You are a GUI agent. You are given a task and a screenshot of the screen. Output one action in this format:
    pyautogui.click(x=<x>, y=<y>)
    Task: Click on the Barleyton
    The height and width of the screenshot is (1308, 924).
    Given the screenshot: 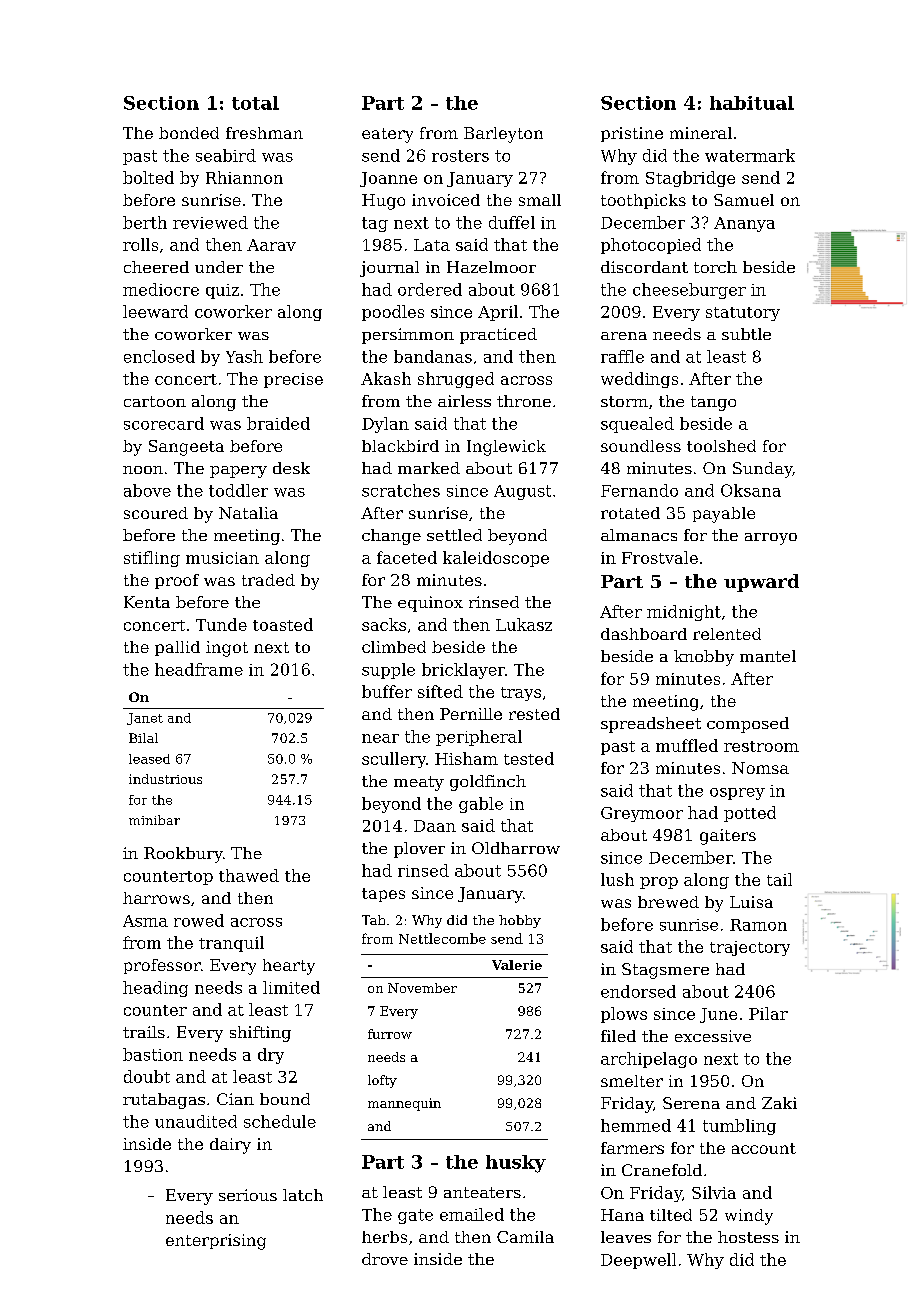 What is the action you would take?
    pyautogui.click(x=503, y=135)
